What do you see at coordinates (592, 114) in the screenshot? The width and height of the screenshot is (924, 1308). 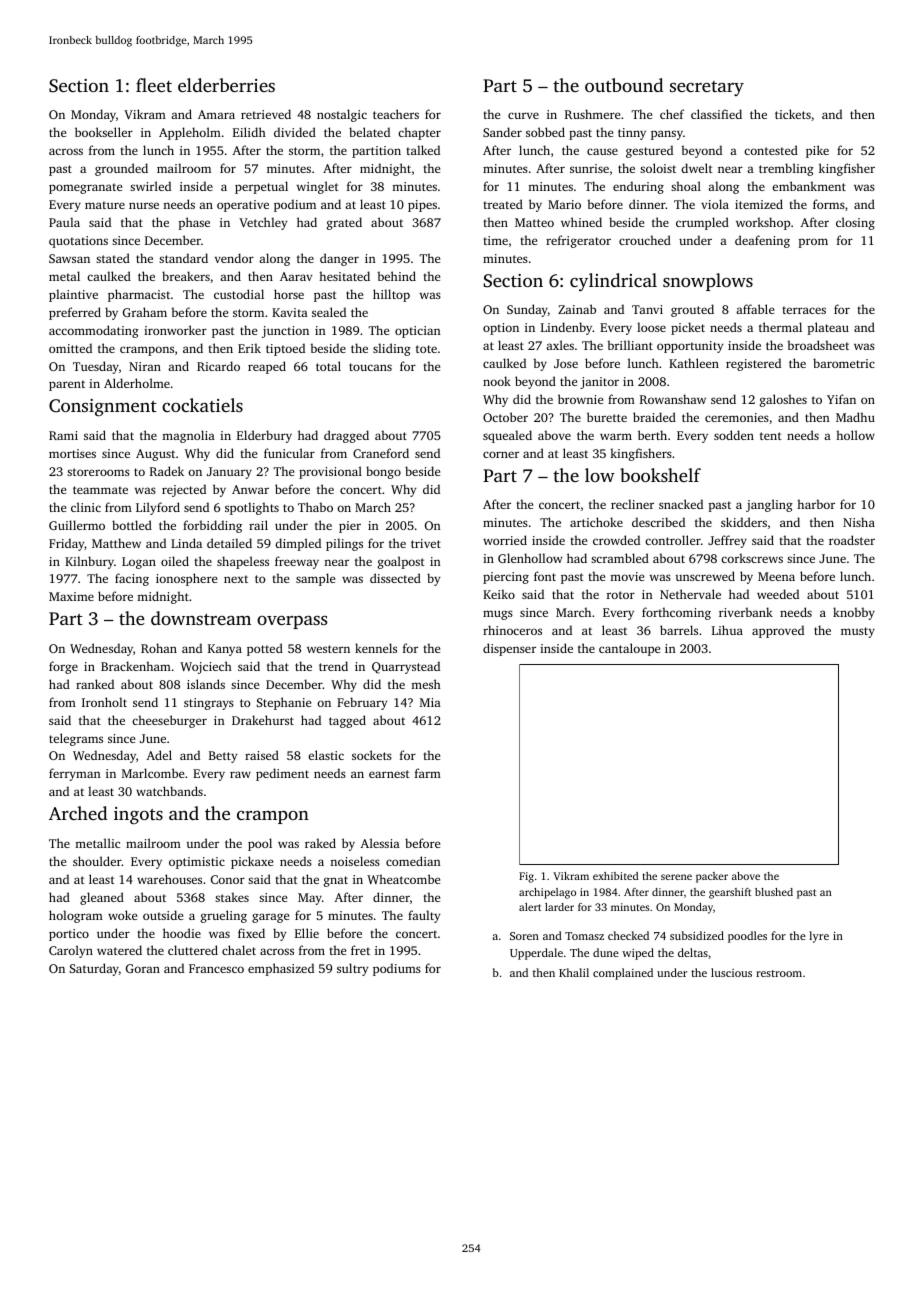 I see `Rushmere` at bounding box center [592, 114].
